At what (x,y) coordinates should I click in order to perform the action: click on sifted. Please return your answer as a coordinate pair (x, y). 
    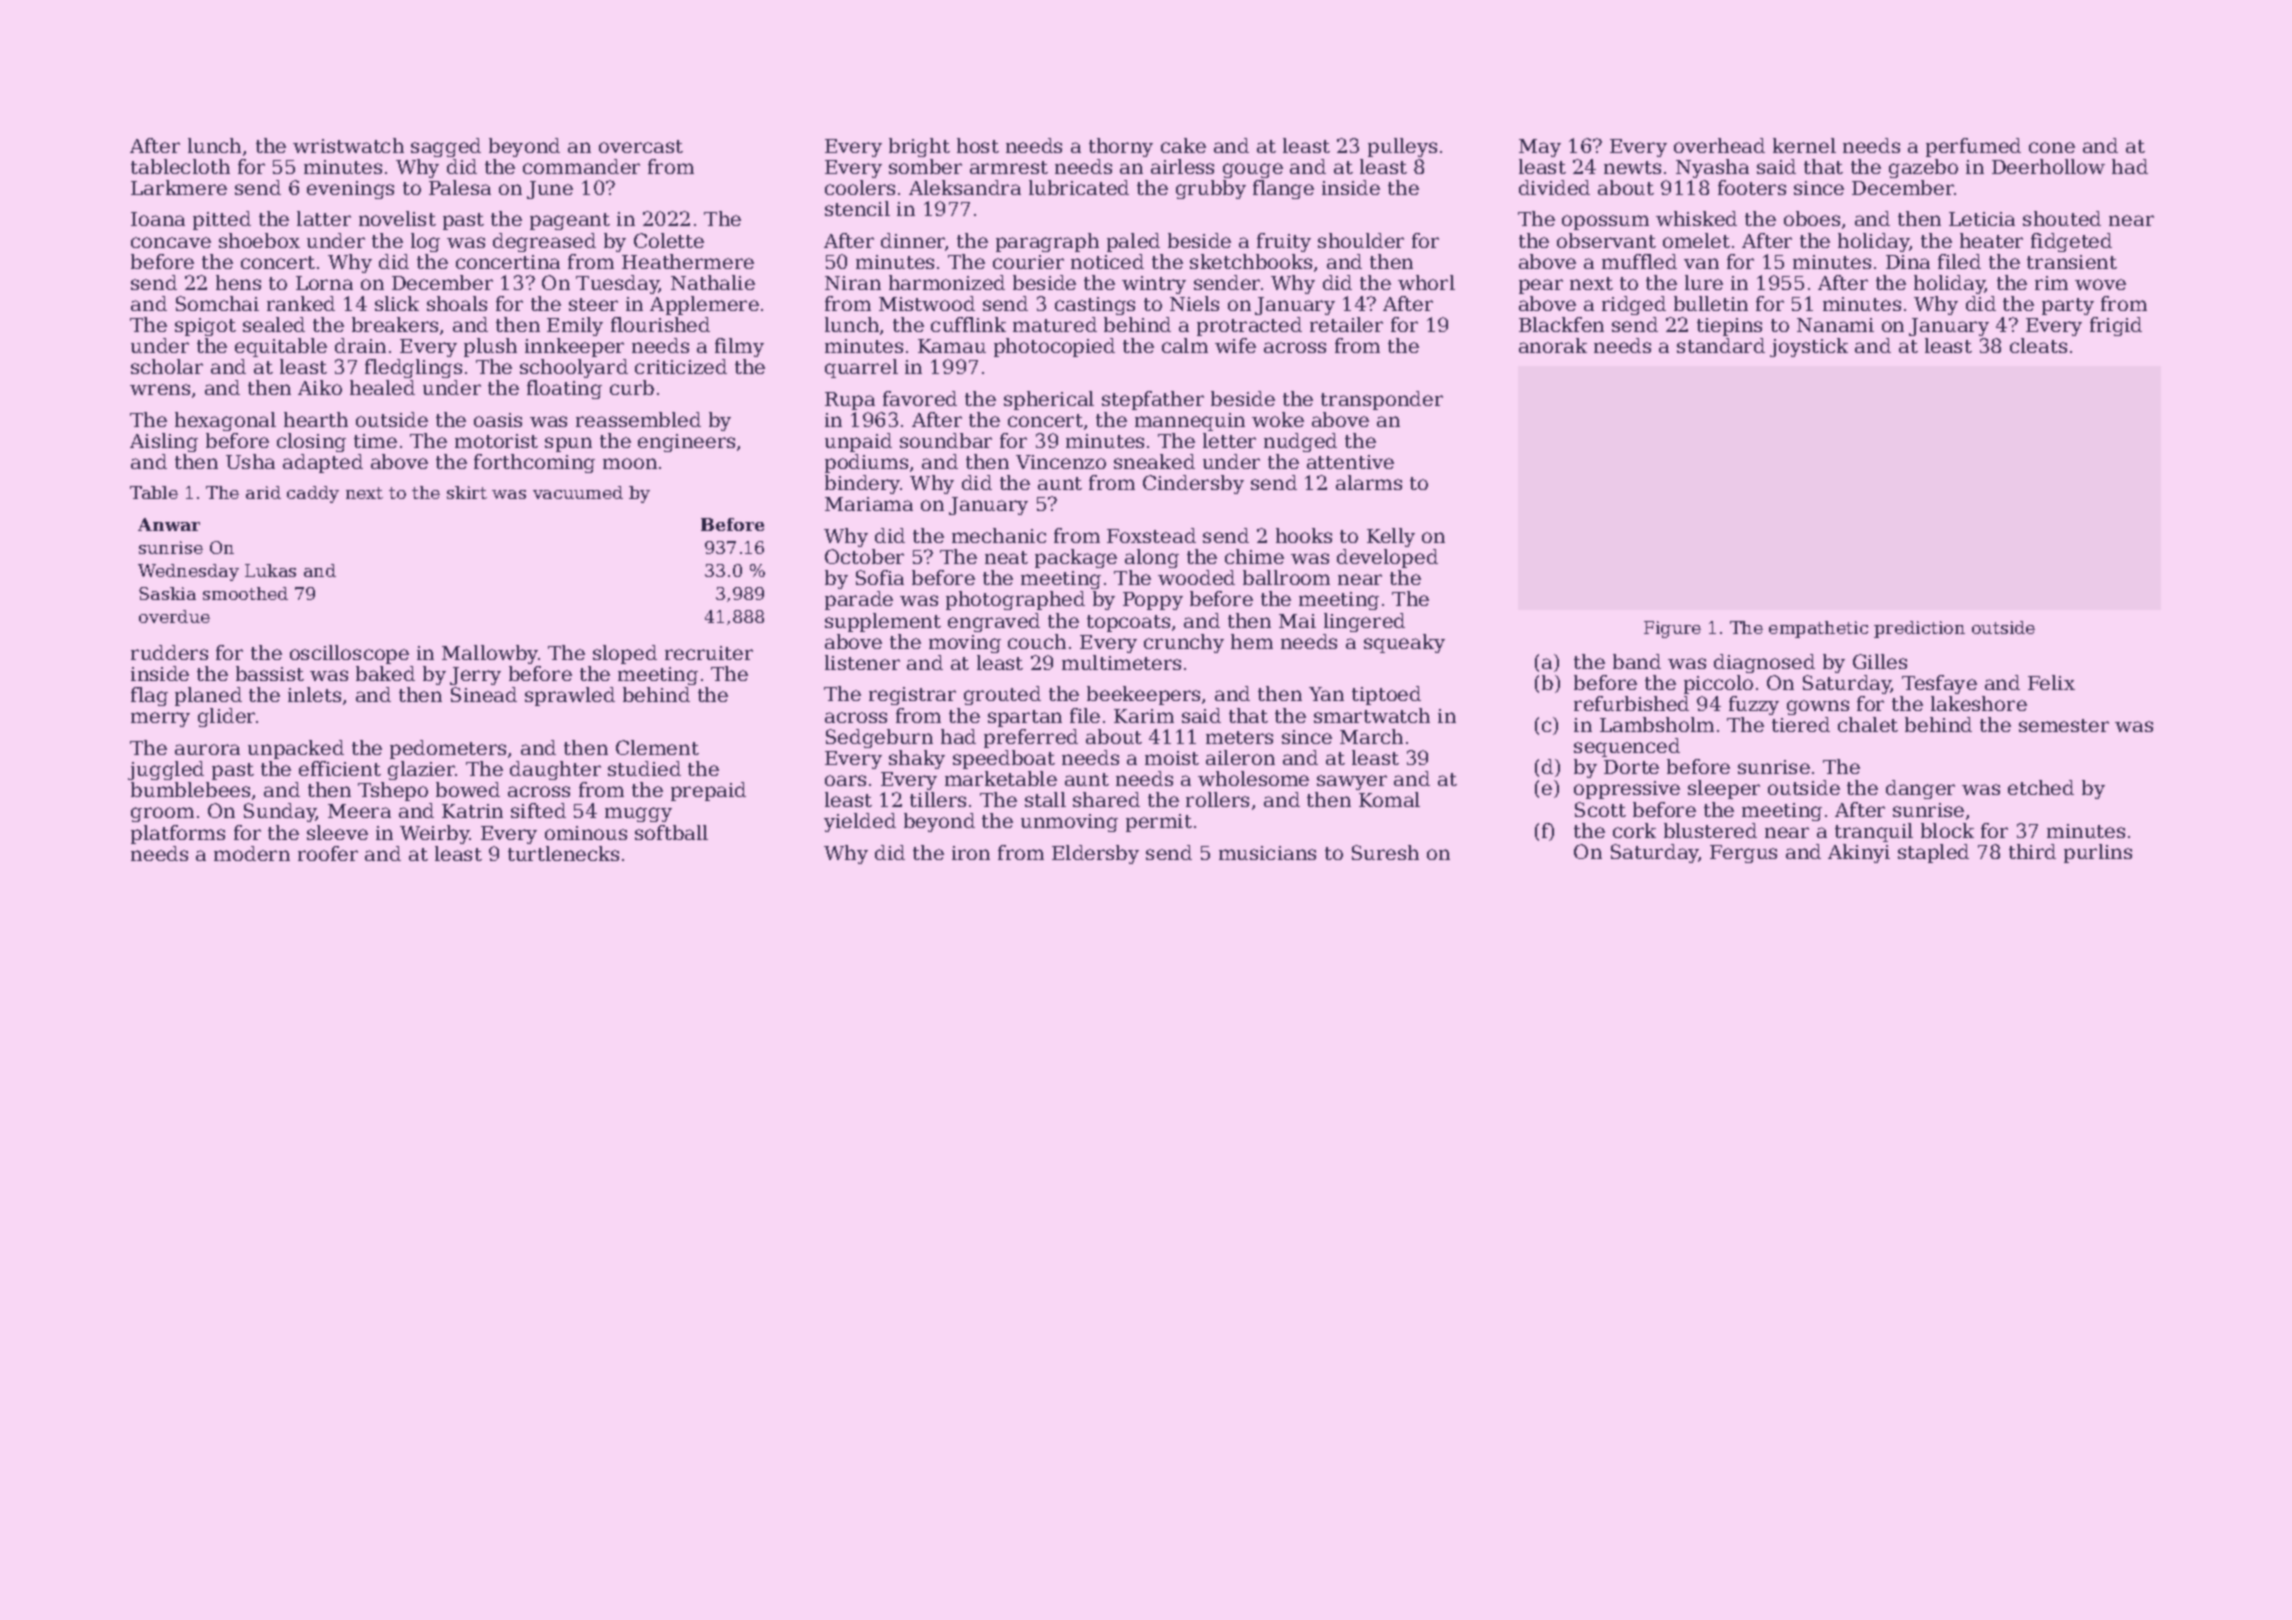
    Looking at the image, I should click on (538, 810).
